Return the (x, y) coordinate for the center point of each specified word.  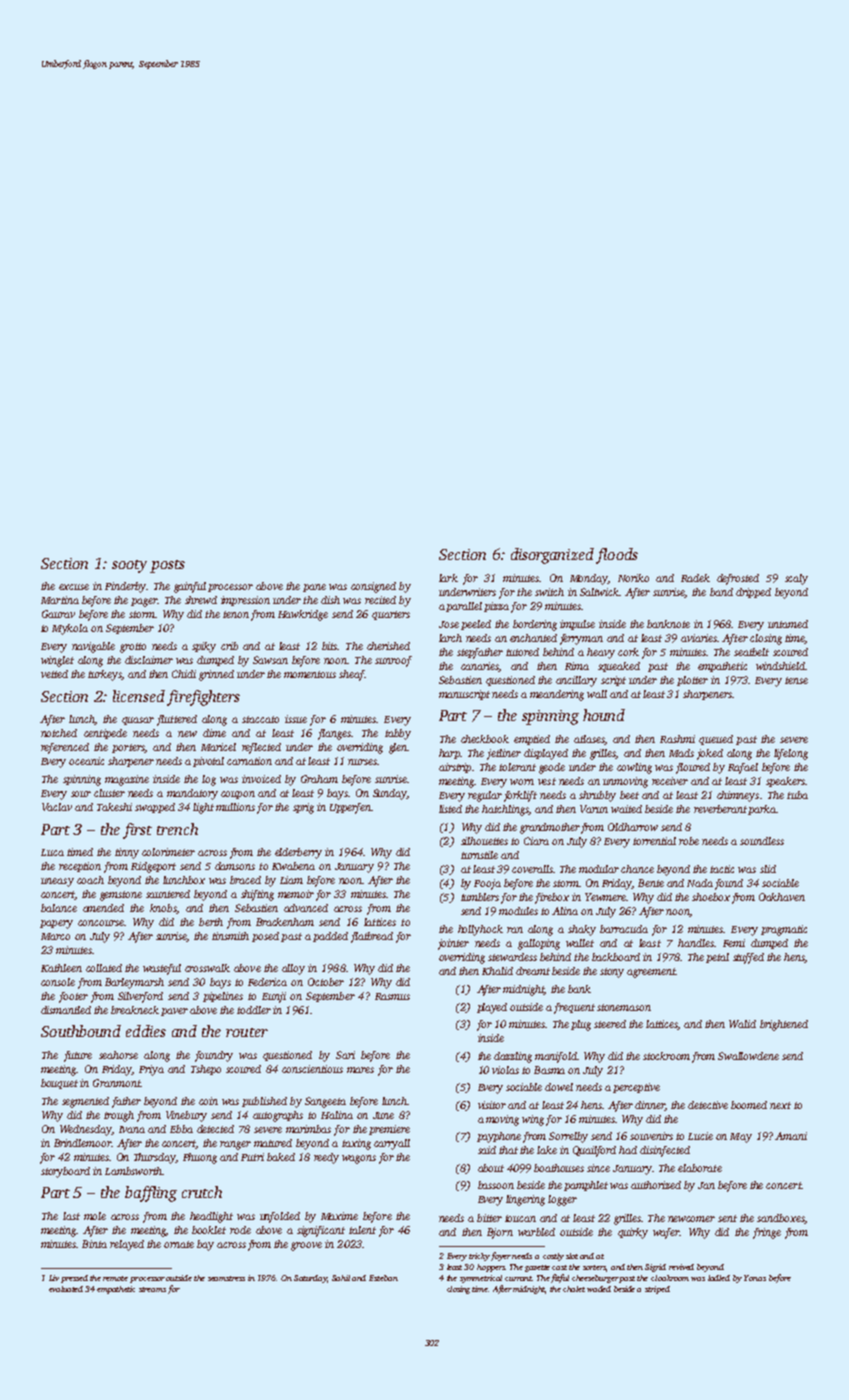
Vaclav (57, 807)
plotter (692, 681)
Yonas (755, 1278)
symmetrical (481, 1279)
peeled (476, 625)
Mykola (70, 629)
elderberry (298, 853)
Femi (734, 943)
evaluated (66, 1289)
